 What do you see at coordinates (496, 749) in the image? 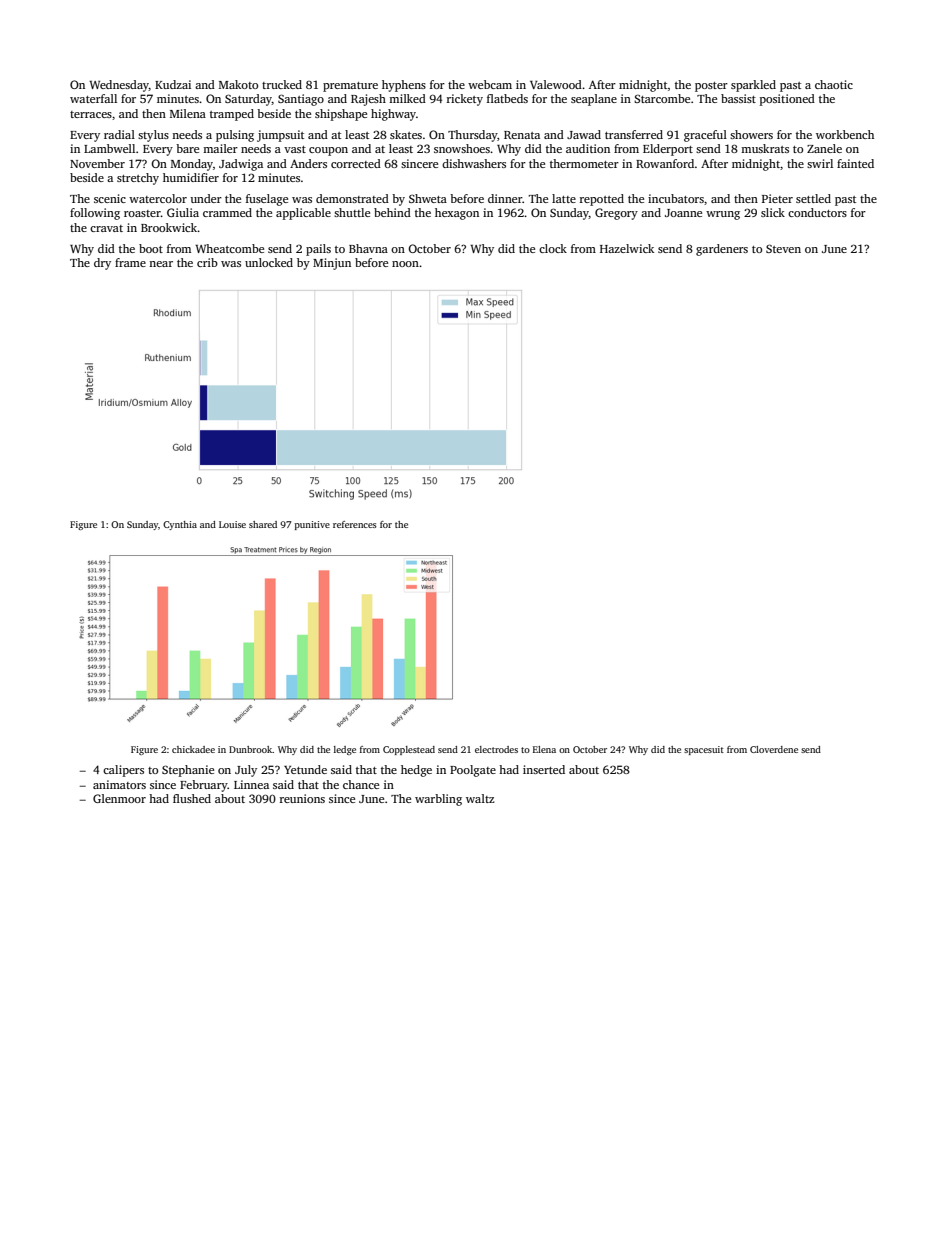
I see `electrodes` at bounding box center [496, 749].
